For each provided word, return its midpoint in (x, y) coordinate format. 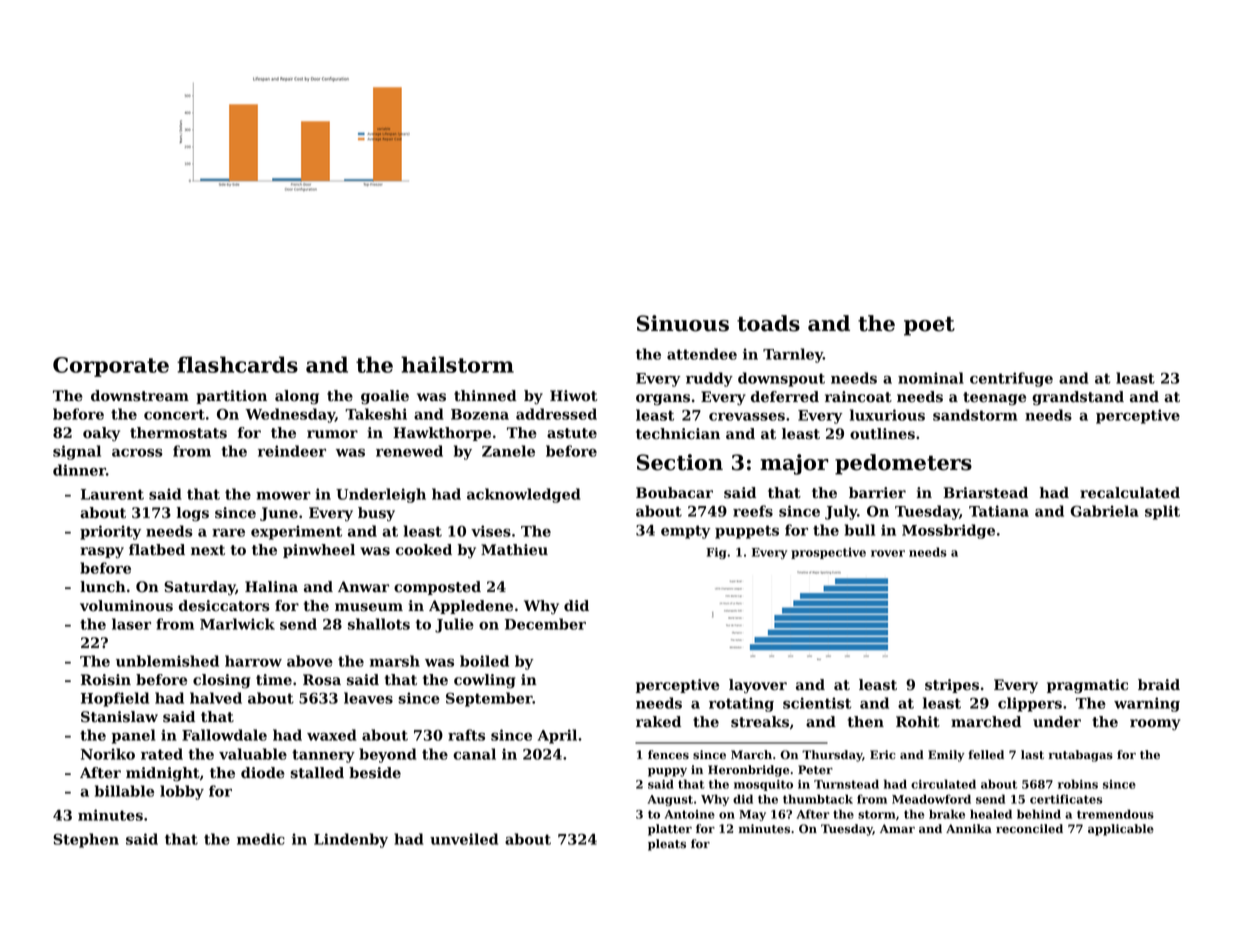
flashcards (237, 364)
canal (474, 754)
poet (929, 326)
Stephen (86, 840)
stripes (952, 686)
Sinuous (683, 323)
